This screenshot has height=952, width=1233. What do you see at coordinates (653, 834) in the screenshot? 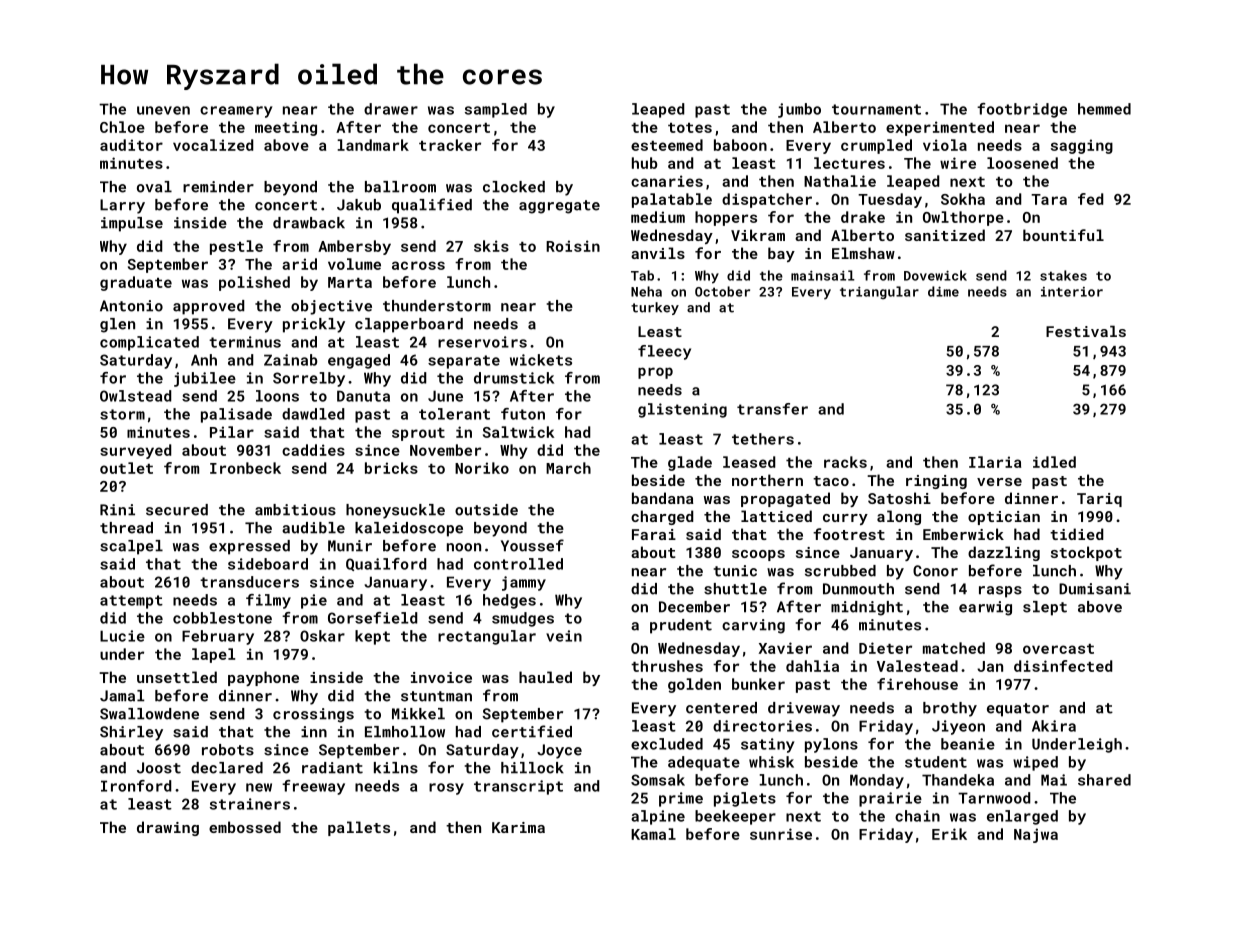
I see `Kamal` at bounding box center [653, 834].
